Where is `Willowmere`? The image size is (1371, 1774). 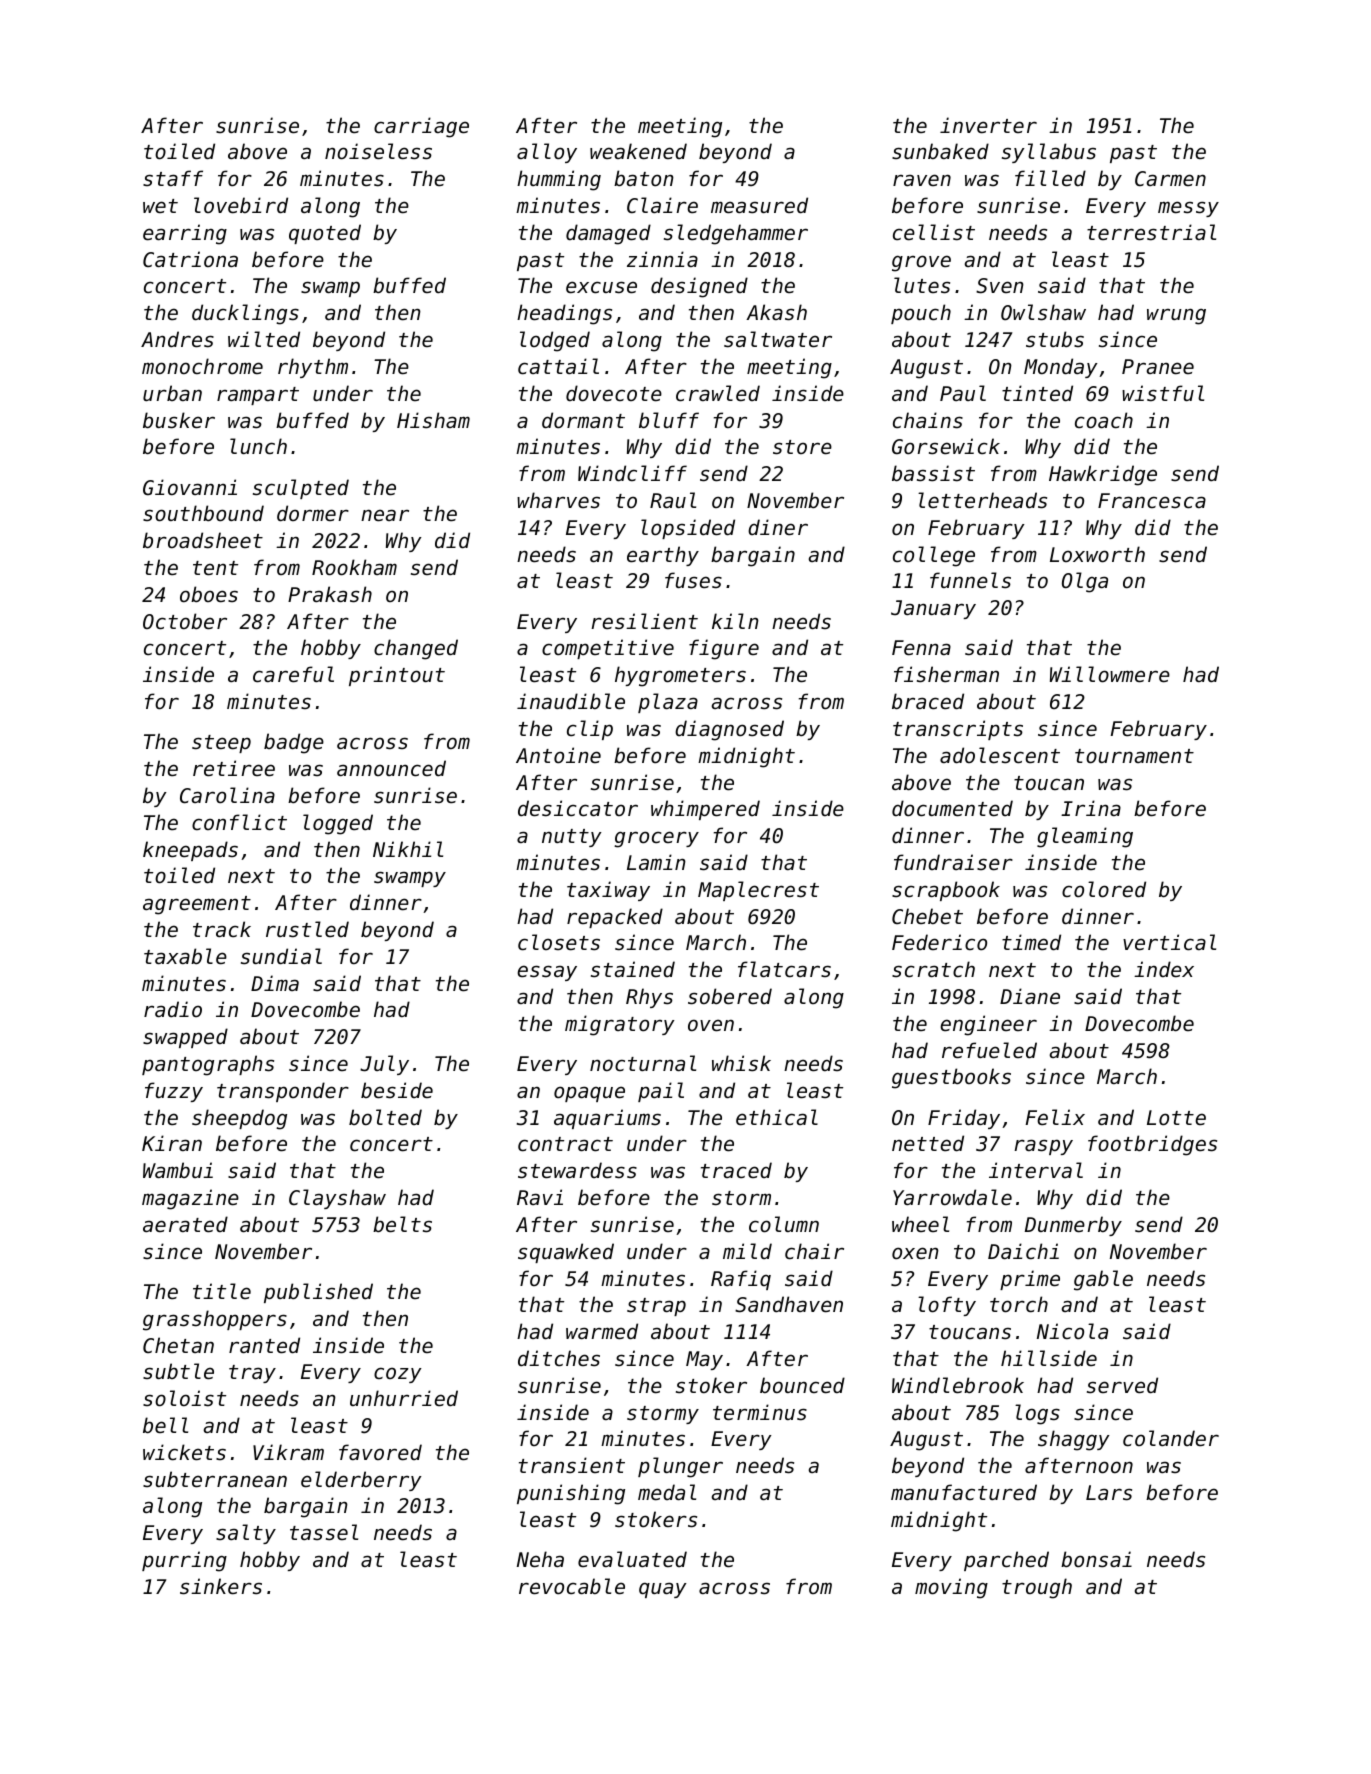 Willowmere is located at coordinates (1110, 674).
